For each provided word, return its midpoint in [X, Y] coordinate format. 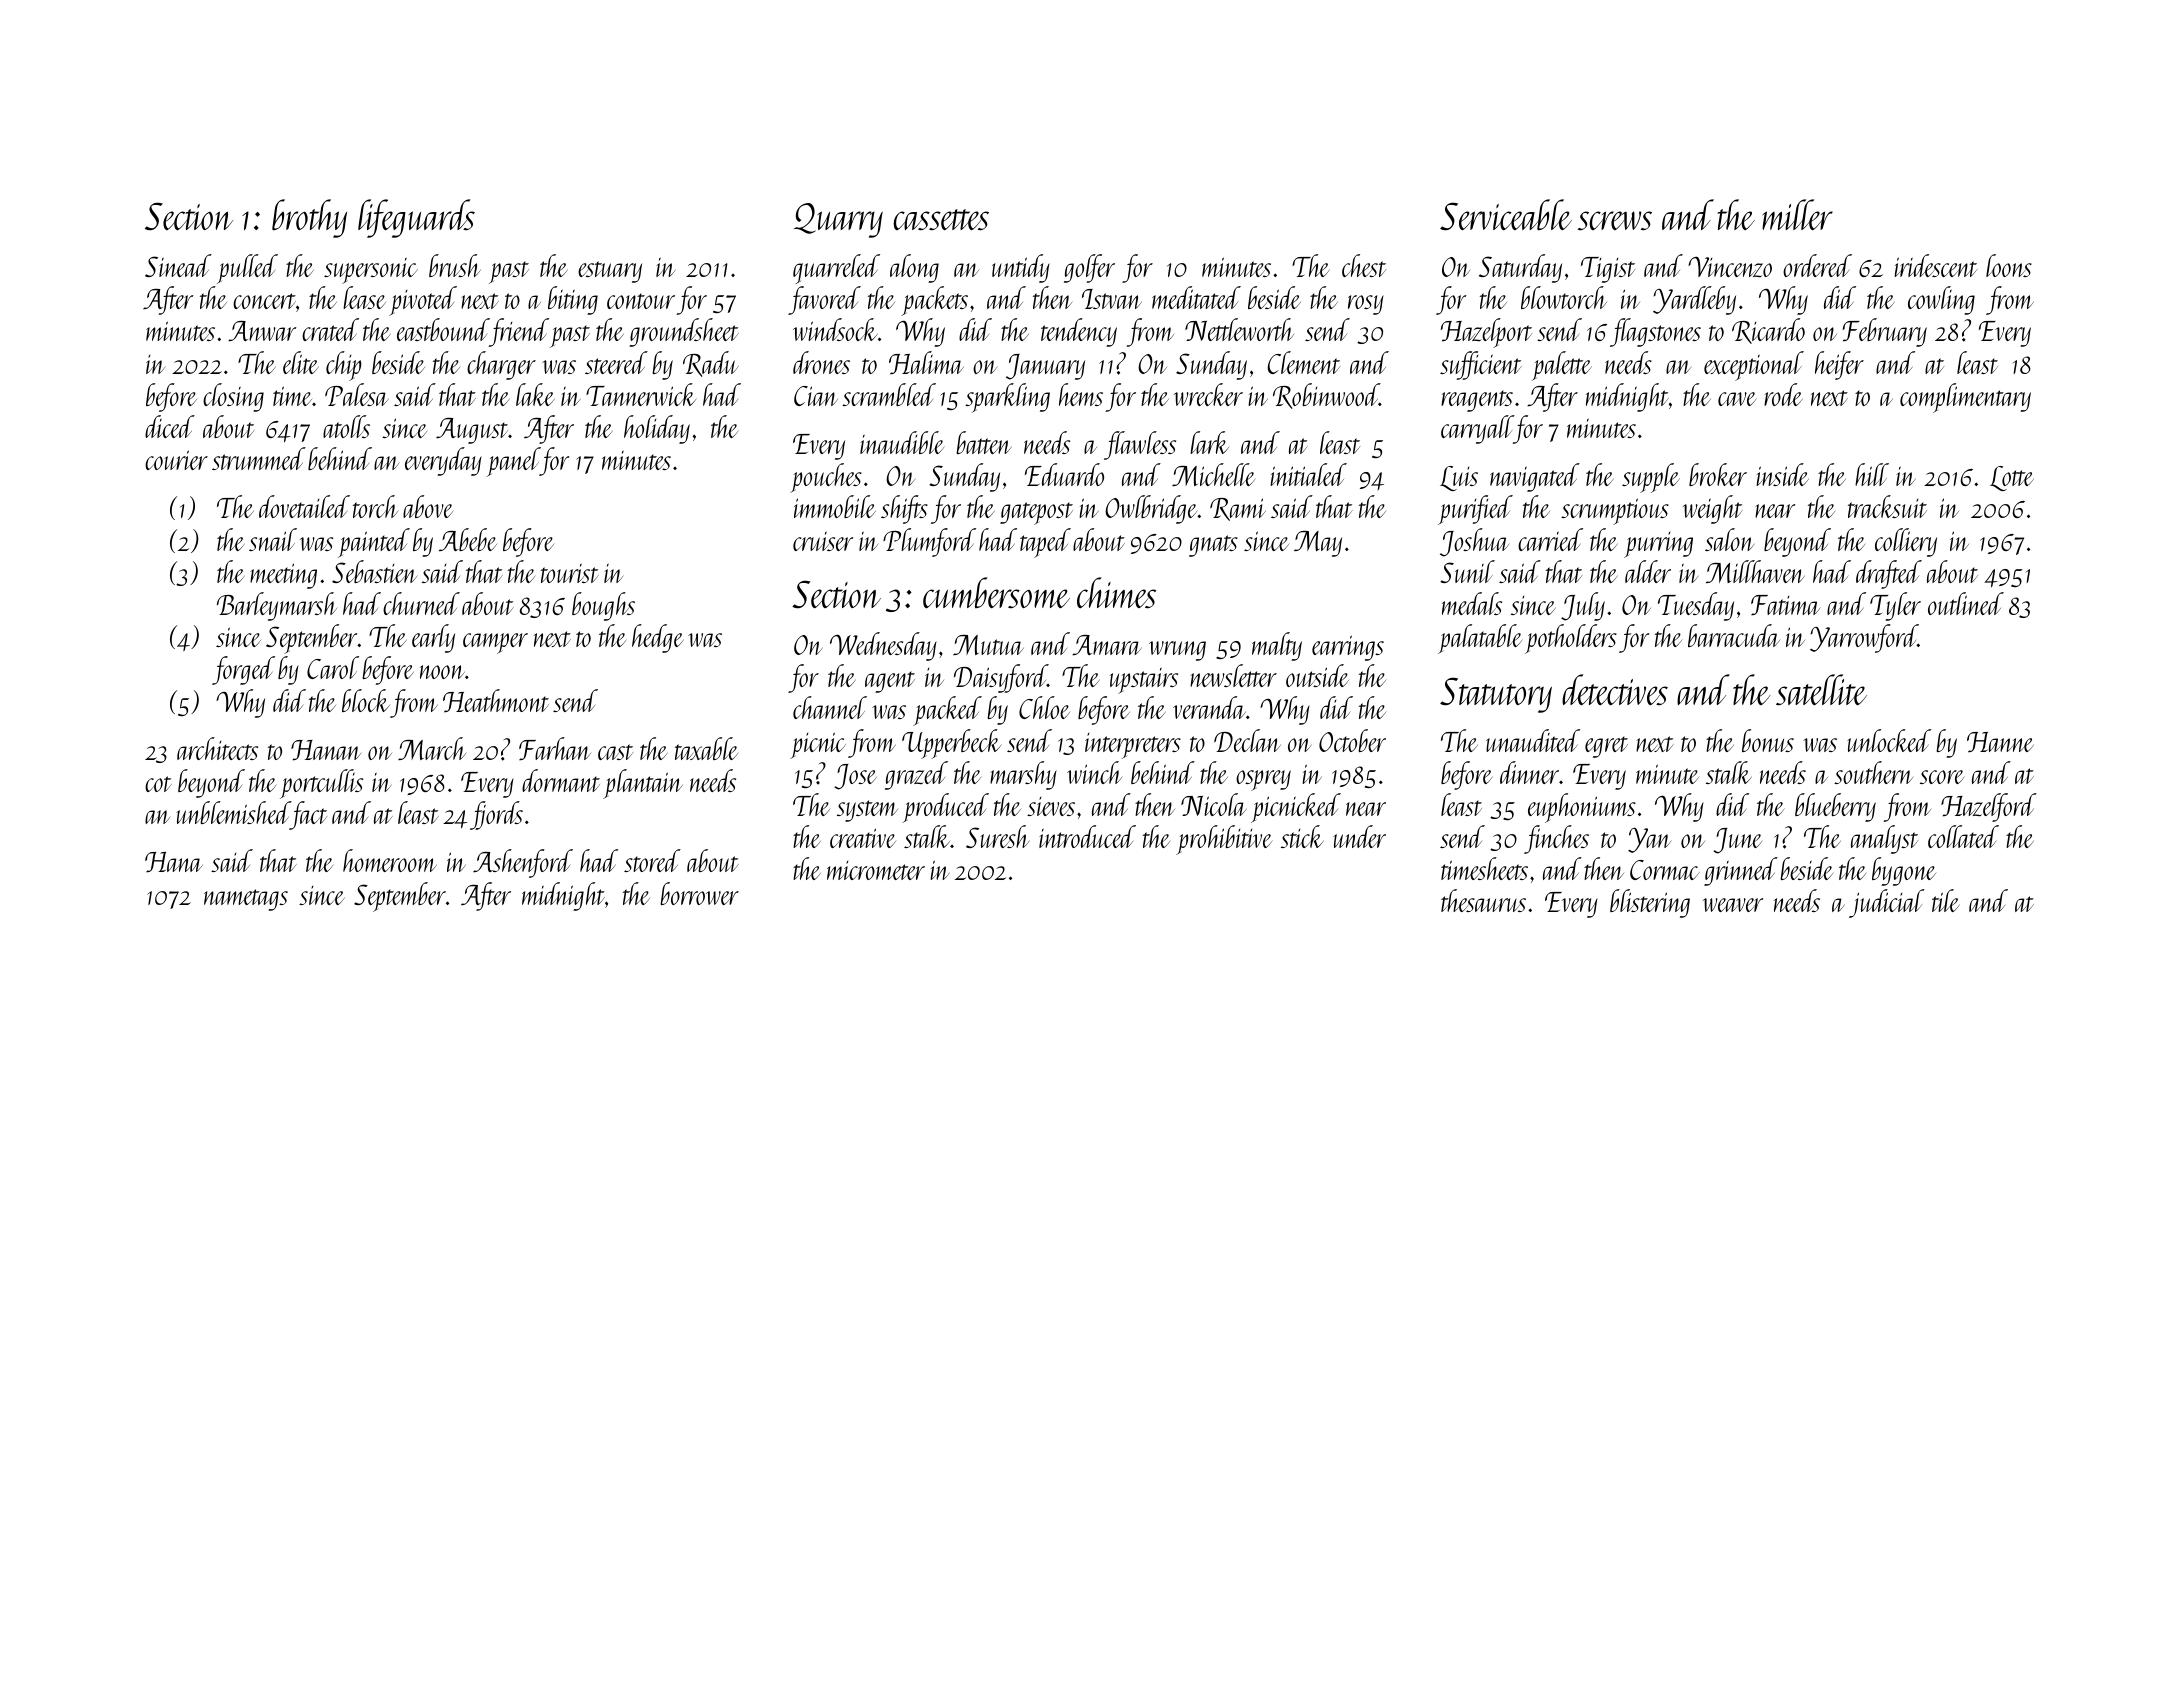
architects [217, 748]
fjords [496, 815]
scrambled [889, 394]
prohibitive [1224, 840]
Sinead [178, 265]
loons [2009, 265]
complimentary [1965, 398]
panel [513, 462]
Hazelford [1989, 807]
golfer [1089, 268]
